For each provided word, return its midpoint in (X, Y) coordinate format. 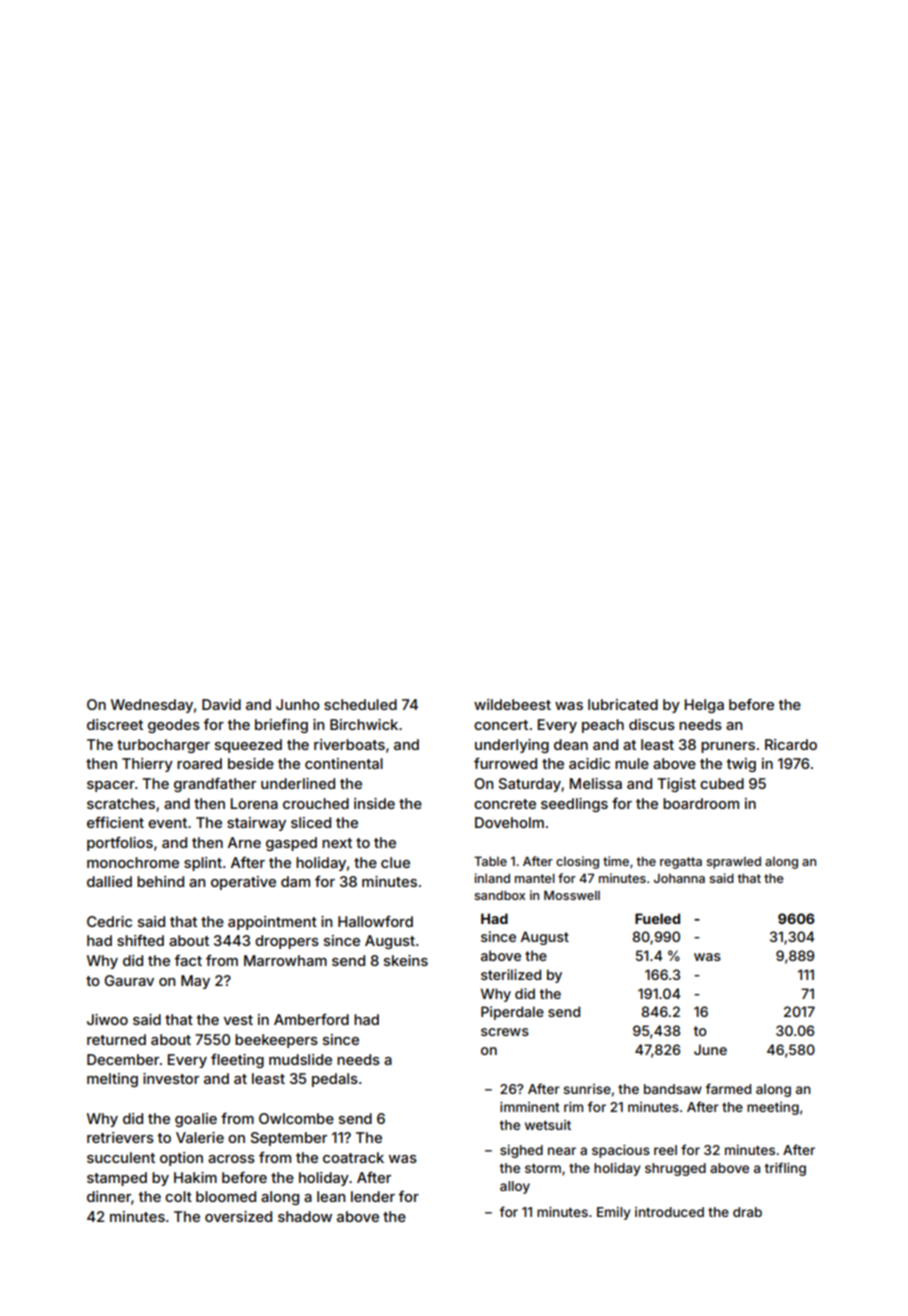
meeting (773, 1108)
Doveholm (509, 822)
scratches (121, 803)
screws (505, 1032)
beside (251, 763)
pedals (335, 1080)
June (710, 1049)
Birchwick (364, 724)
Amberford (311, 1019)
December (123, 1059)
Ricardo (791, 744)
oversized (238, 1216)
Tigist (676, 785)
